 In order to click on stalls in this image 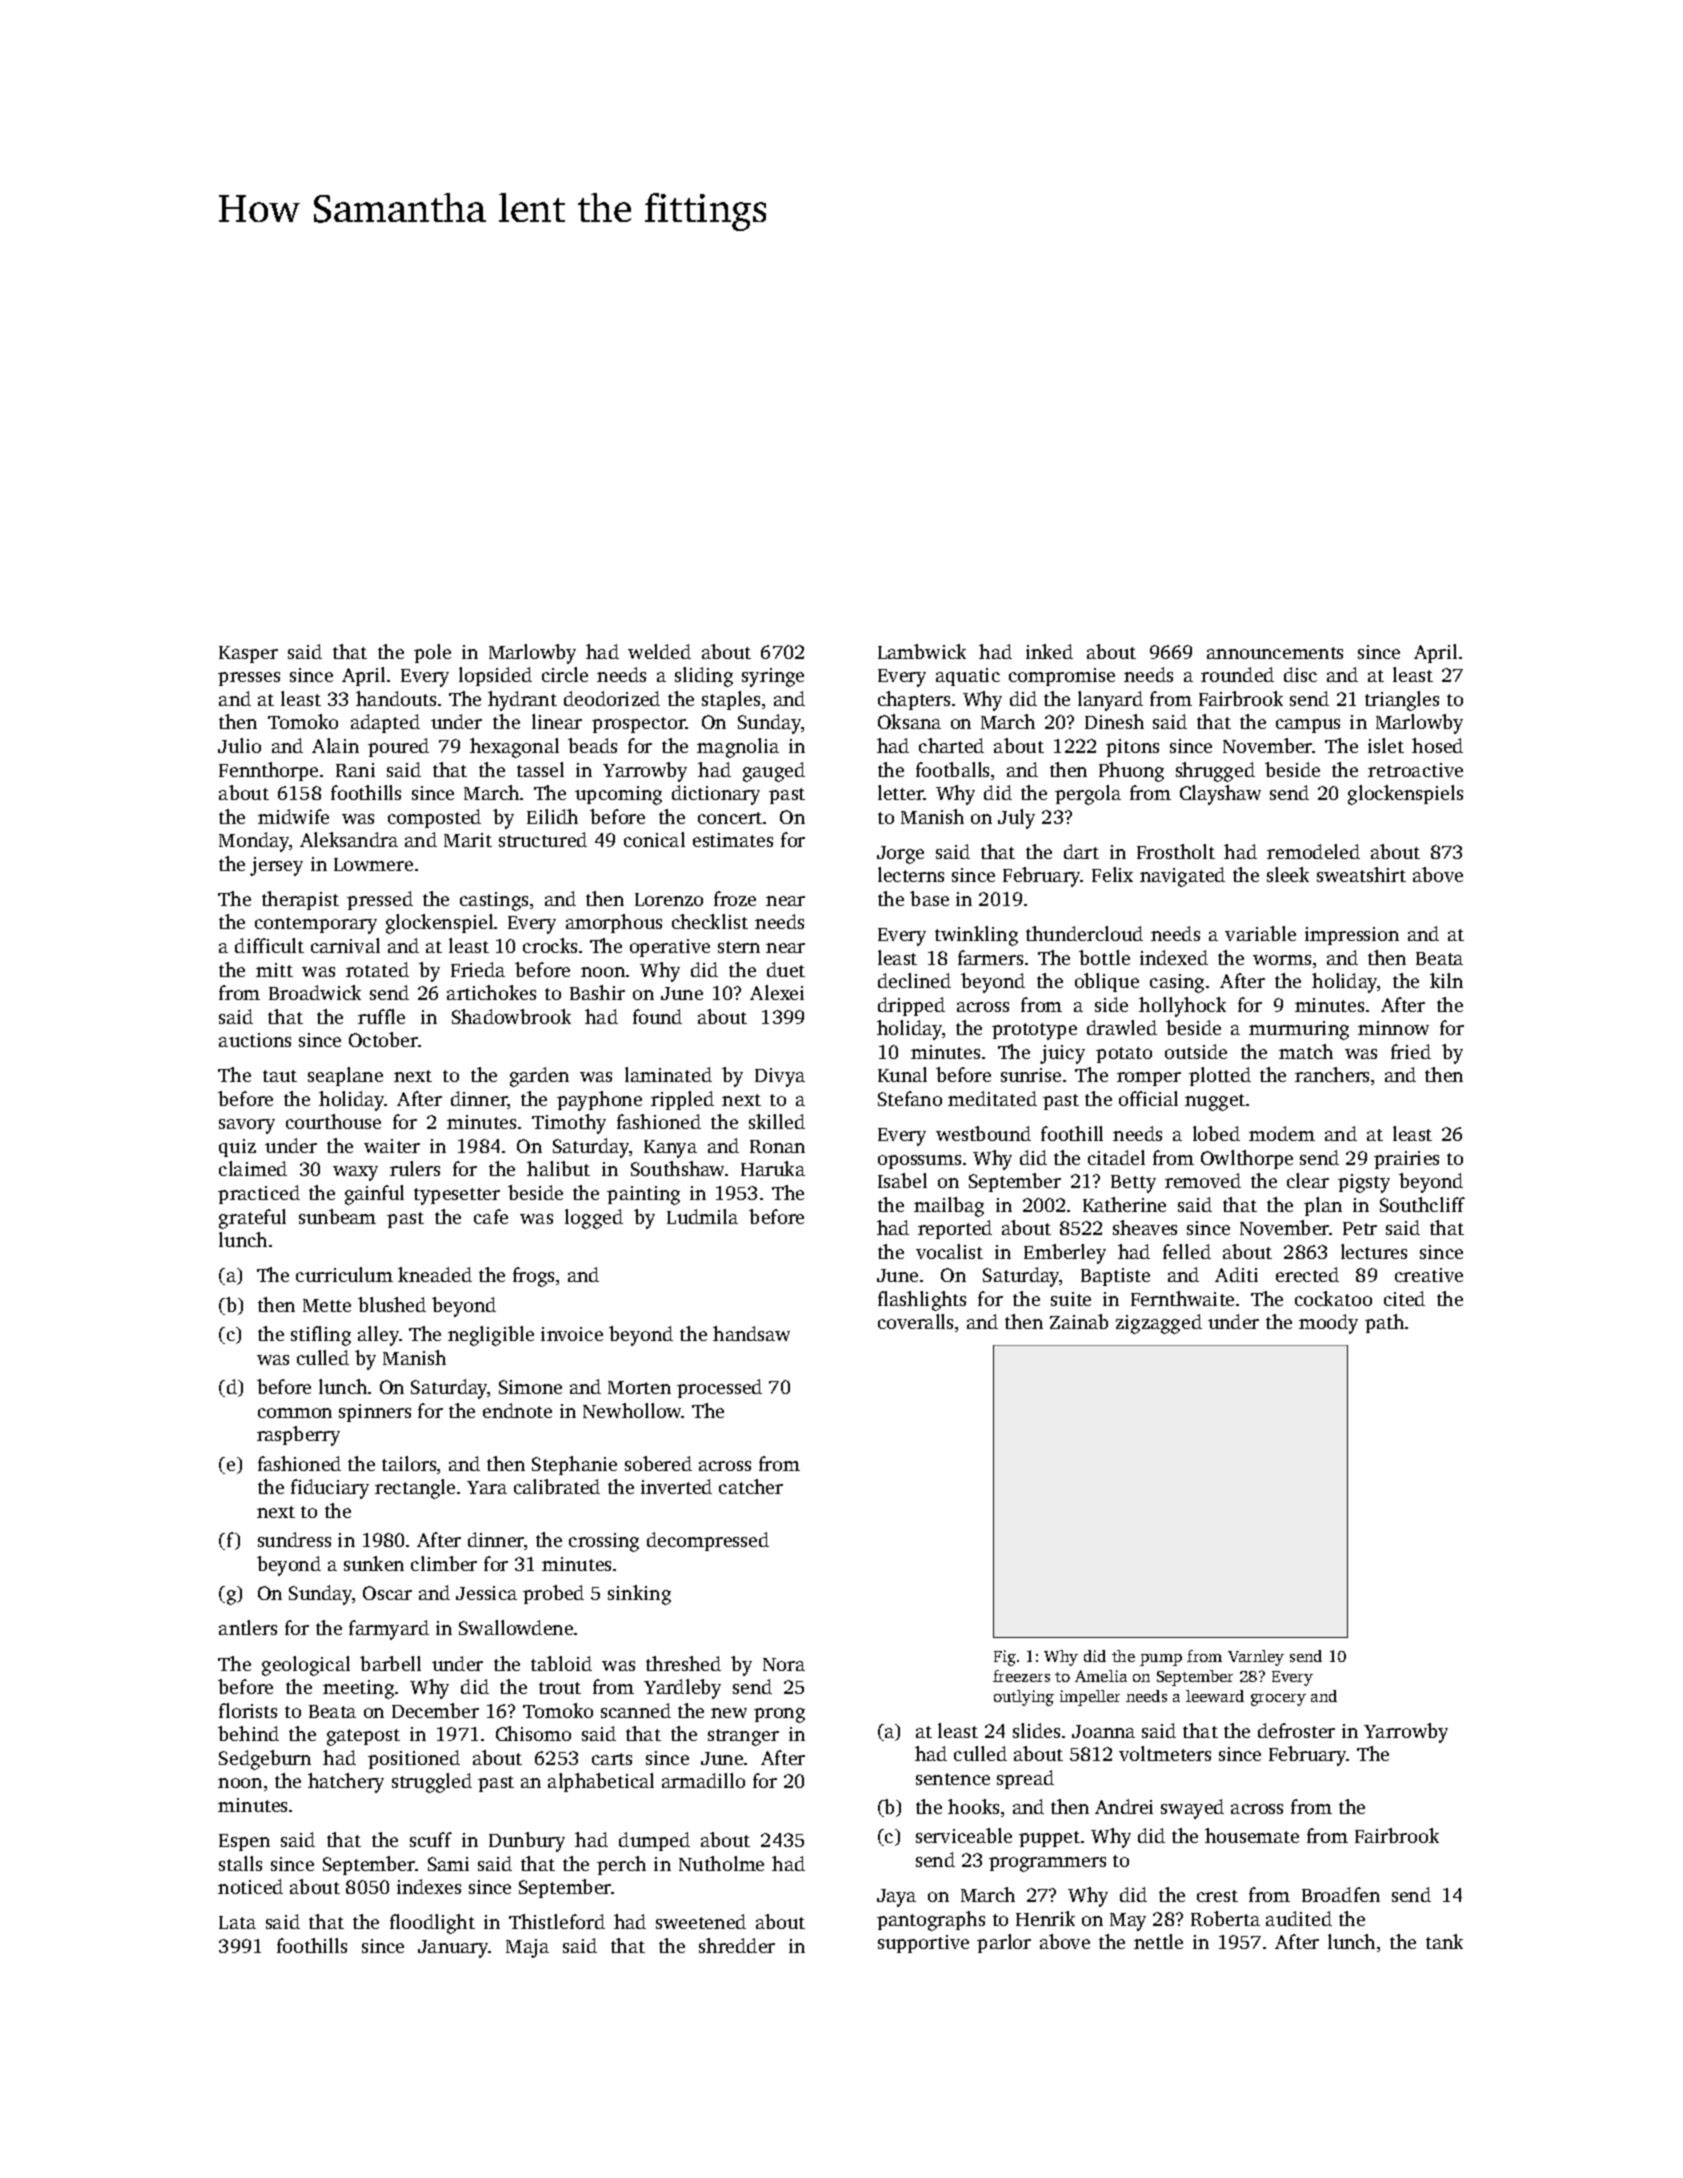, I will do `click(240, 1863)`.
